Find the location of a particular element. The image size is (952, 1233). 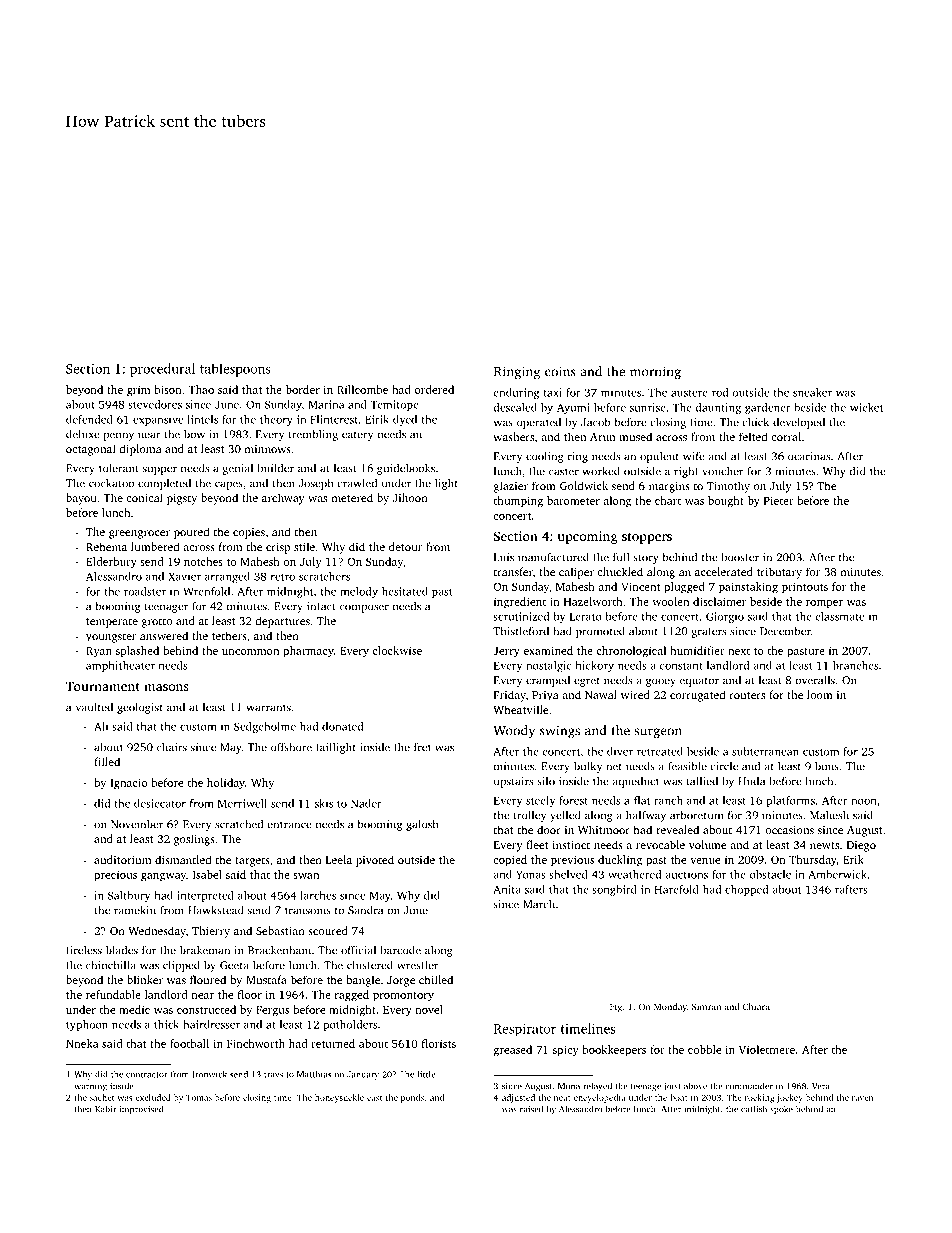

contractor is located at coordinates (147, 1075).
